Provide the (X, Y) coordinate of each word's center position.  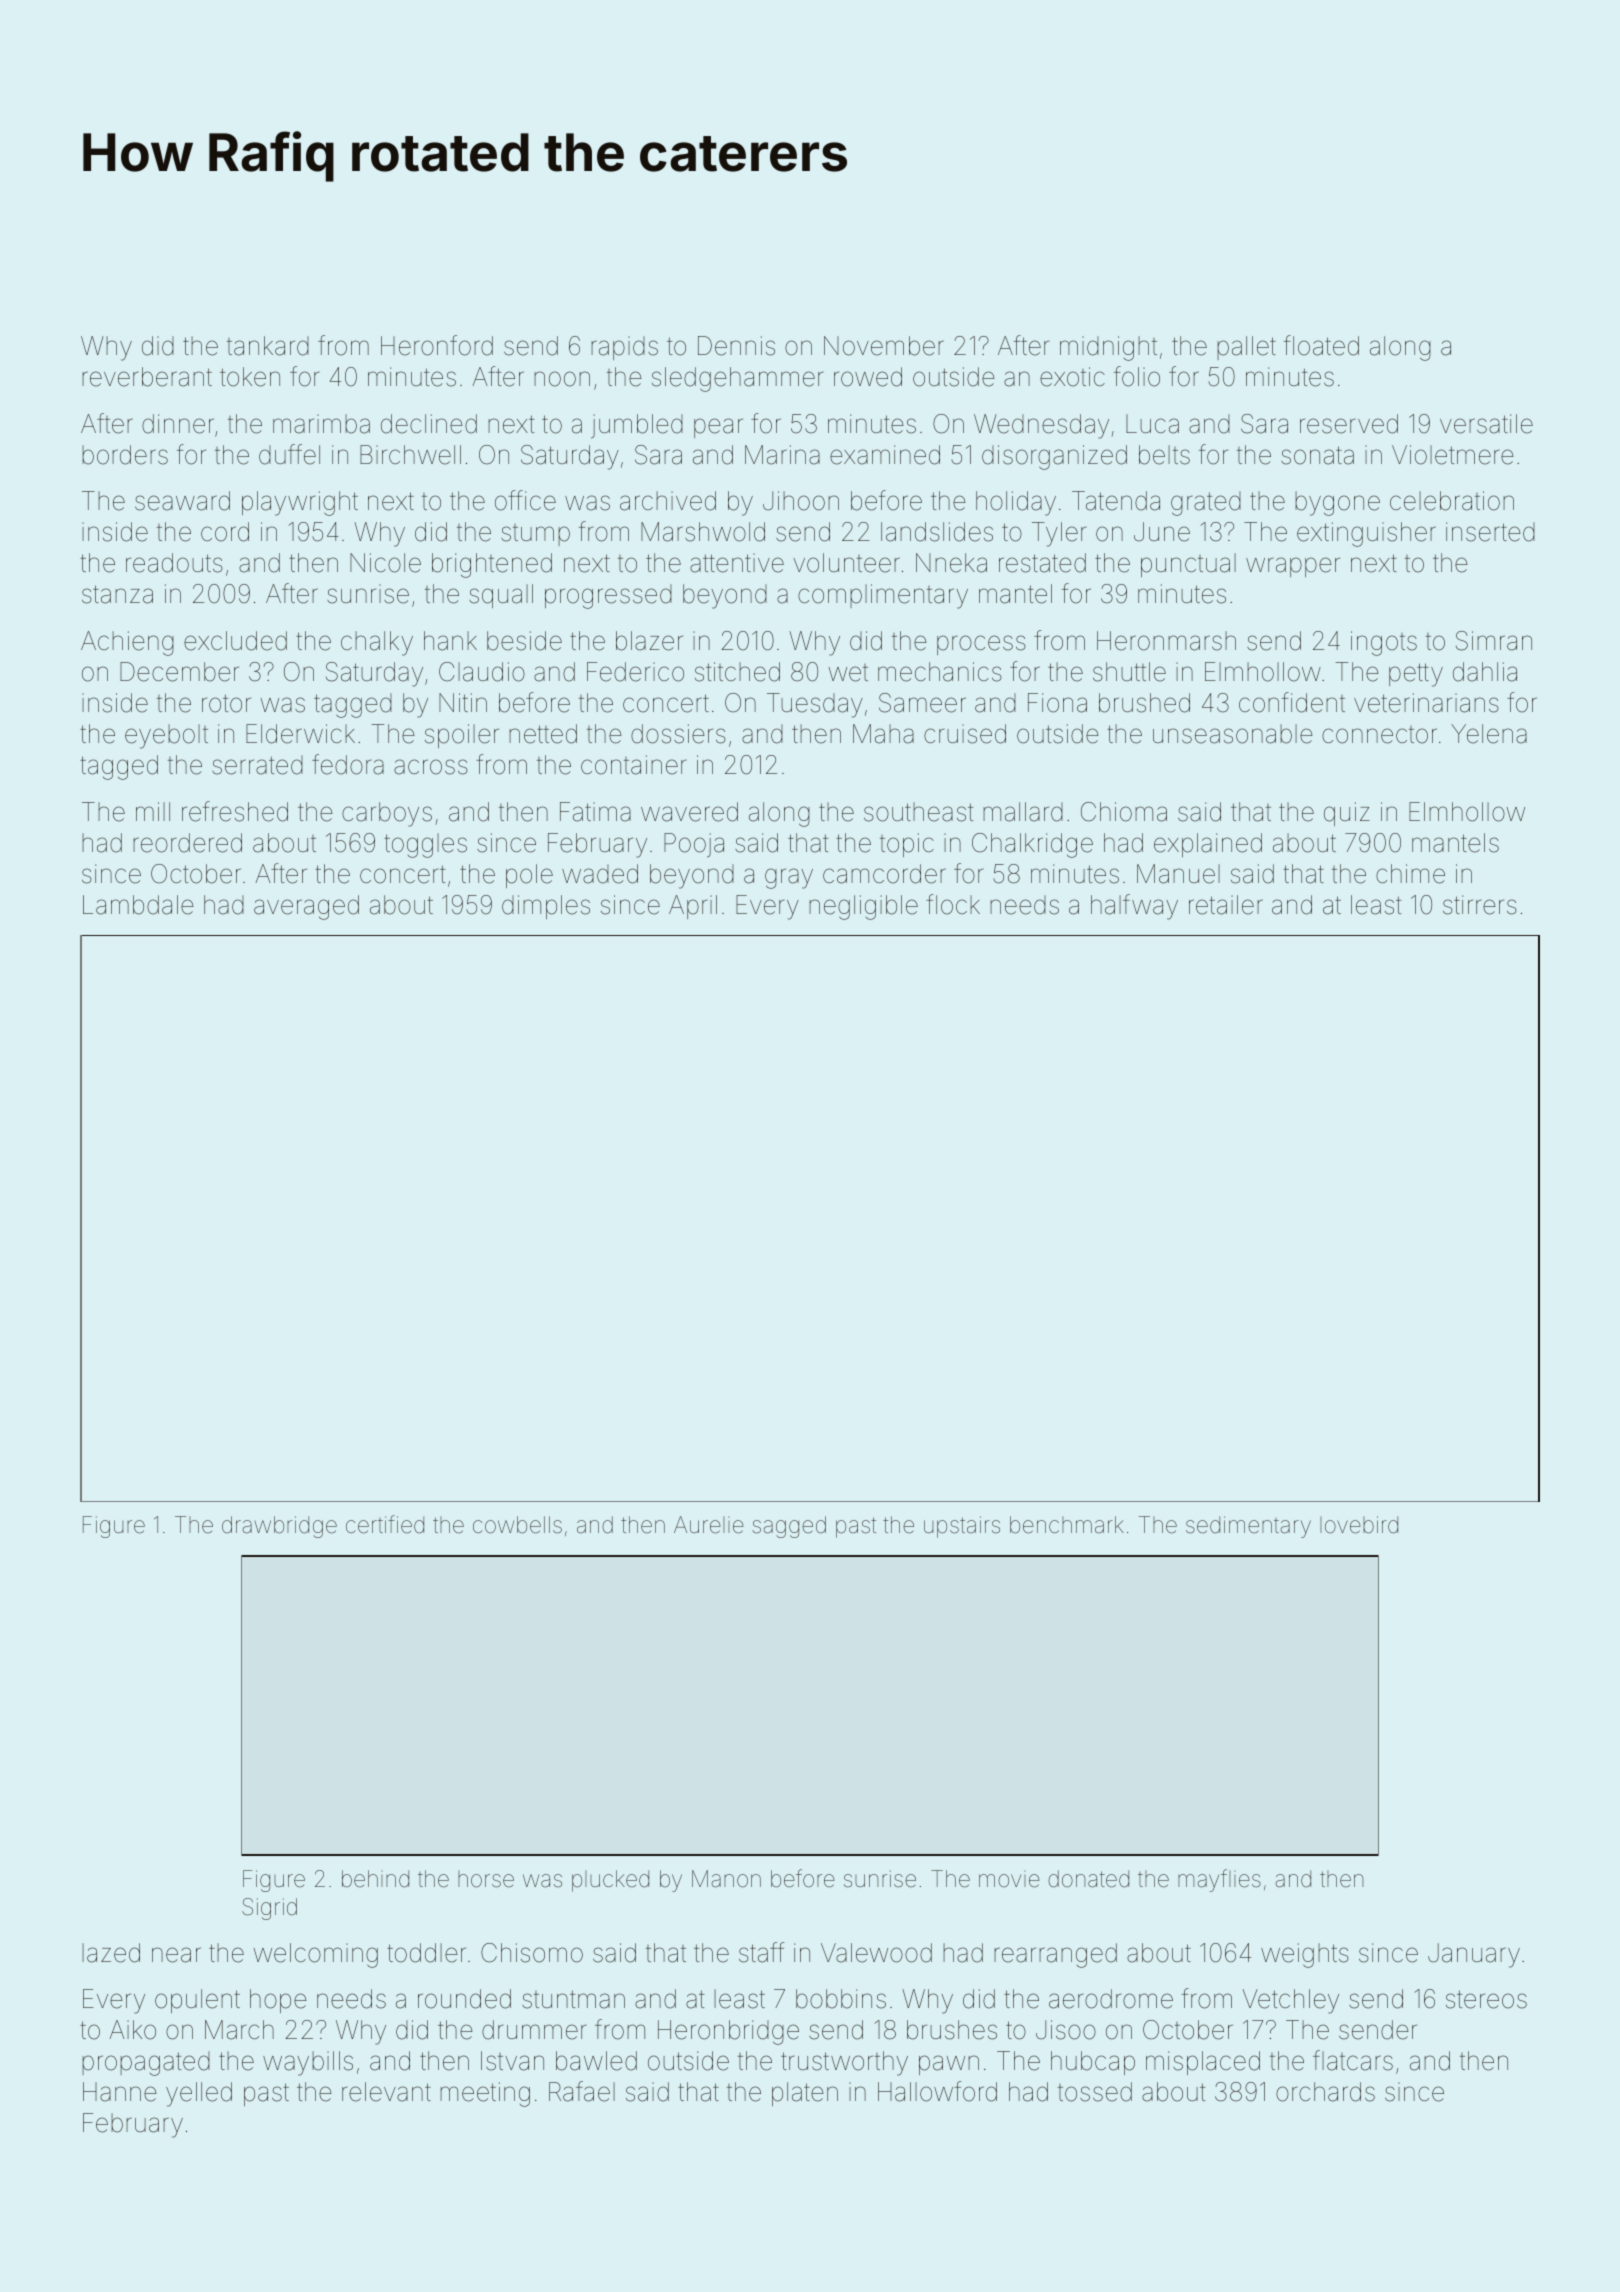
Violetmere (1452, 455)
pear (718, 428)
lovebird (1359, 1525)
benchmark (1067, 1525)
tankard (268, 346)
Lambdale (138, 905)
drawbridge (279, 1527)
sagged (789, 1527)
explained (1208, 845)
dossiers (678, 734)
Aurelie (709, 1525)
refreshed (235, 811)
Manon (726, 1879)
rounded (464, 1999)
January (1474, 1955)
